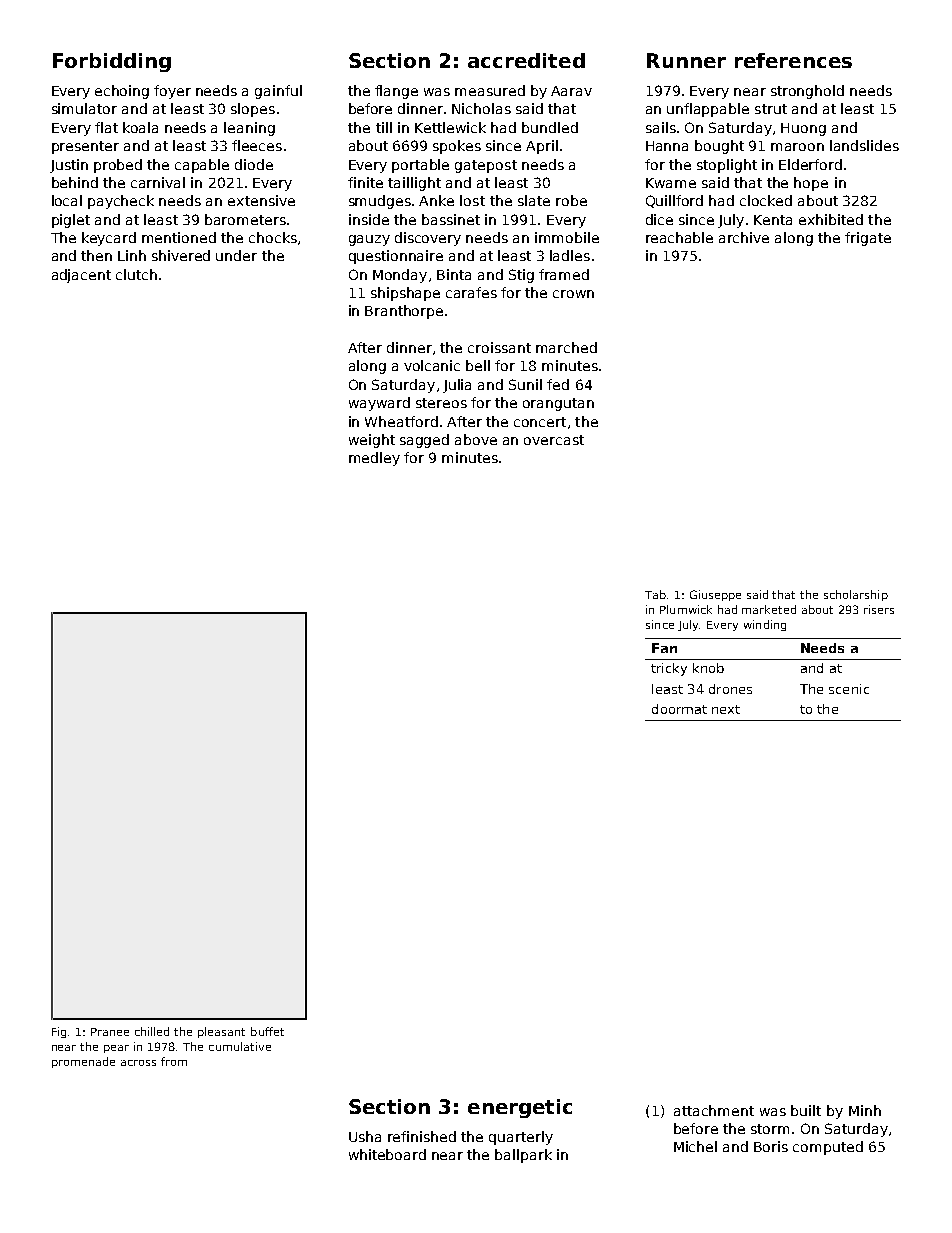 The width and height of the screenshot is (952, 1233). I want to click on next, so click(726, 709).
